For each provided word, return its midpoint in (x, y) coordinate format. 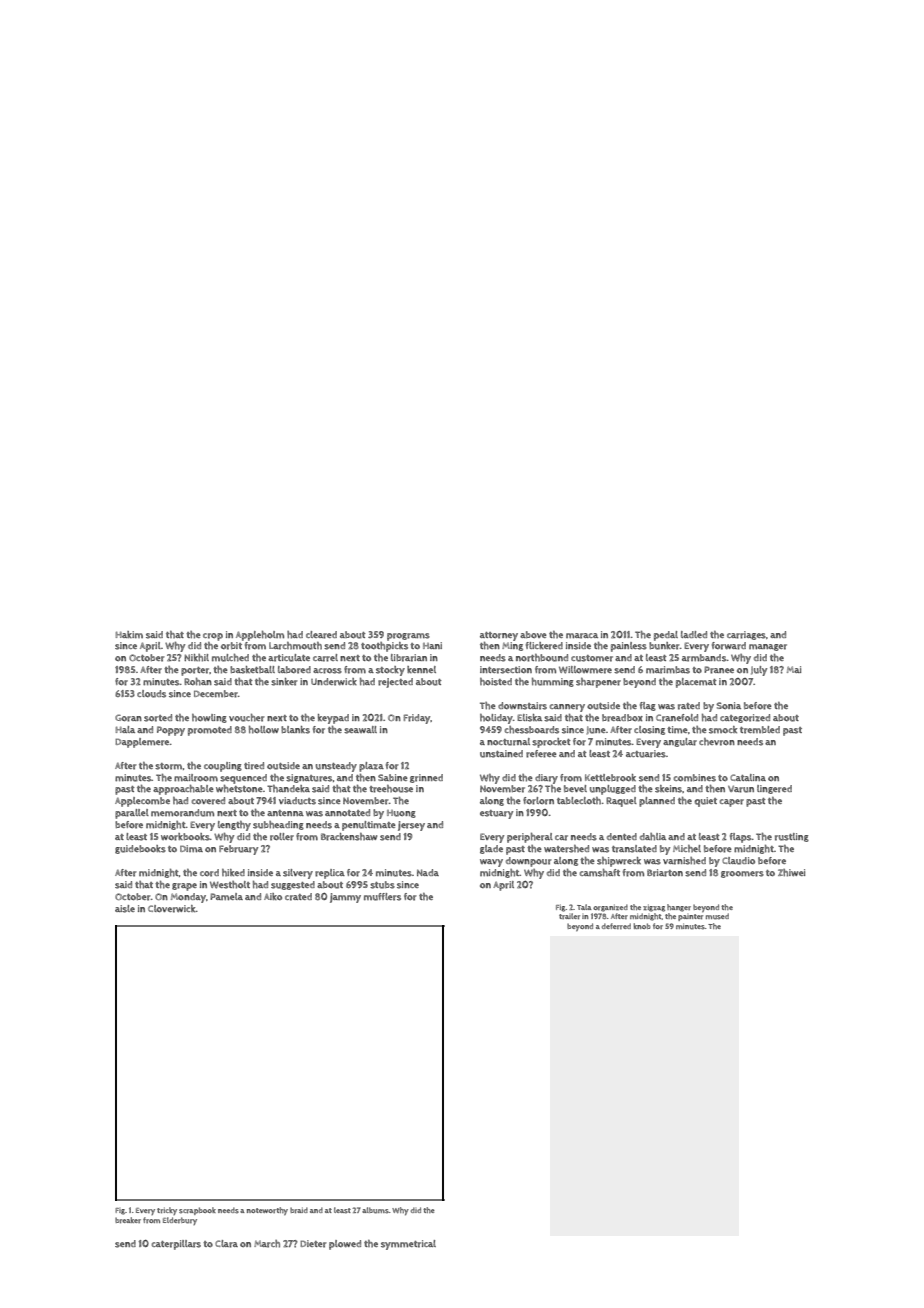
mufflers (382, 897)
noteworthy (267, 1211)
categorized (745, 718)
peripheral (530, 838)
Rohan (198, 682)
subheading (278, 825)
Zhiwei (791, 873)
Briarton (665, 873)
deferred (616, 926)
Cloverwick (172, 909)
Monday (188, 898)
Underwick (334, 682)
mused (717, 916)
